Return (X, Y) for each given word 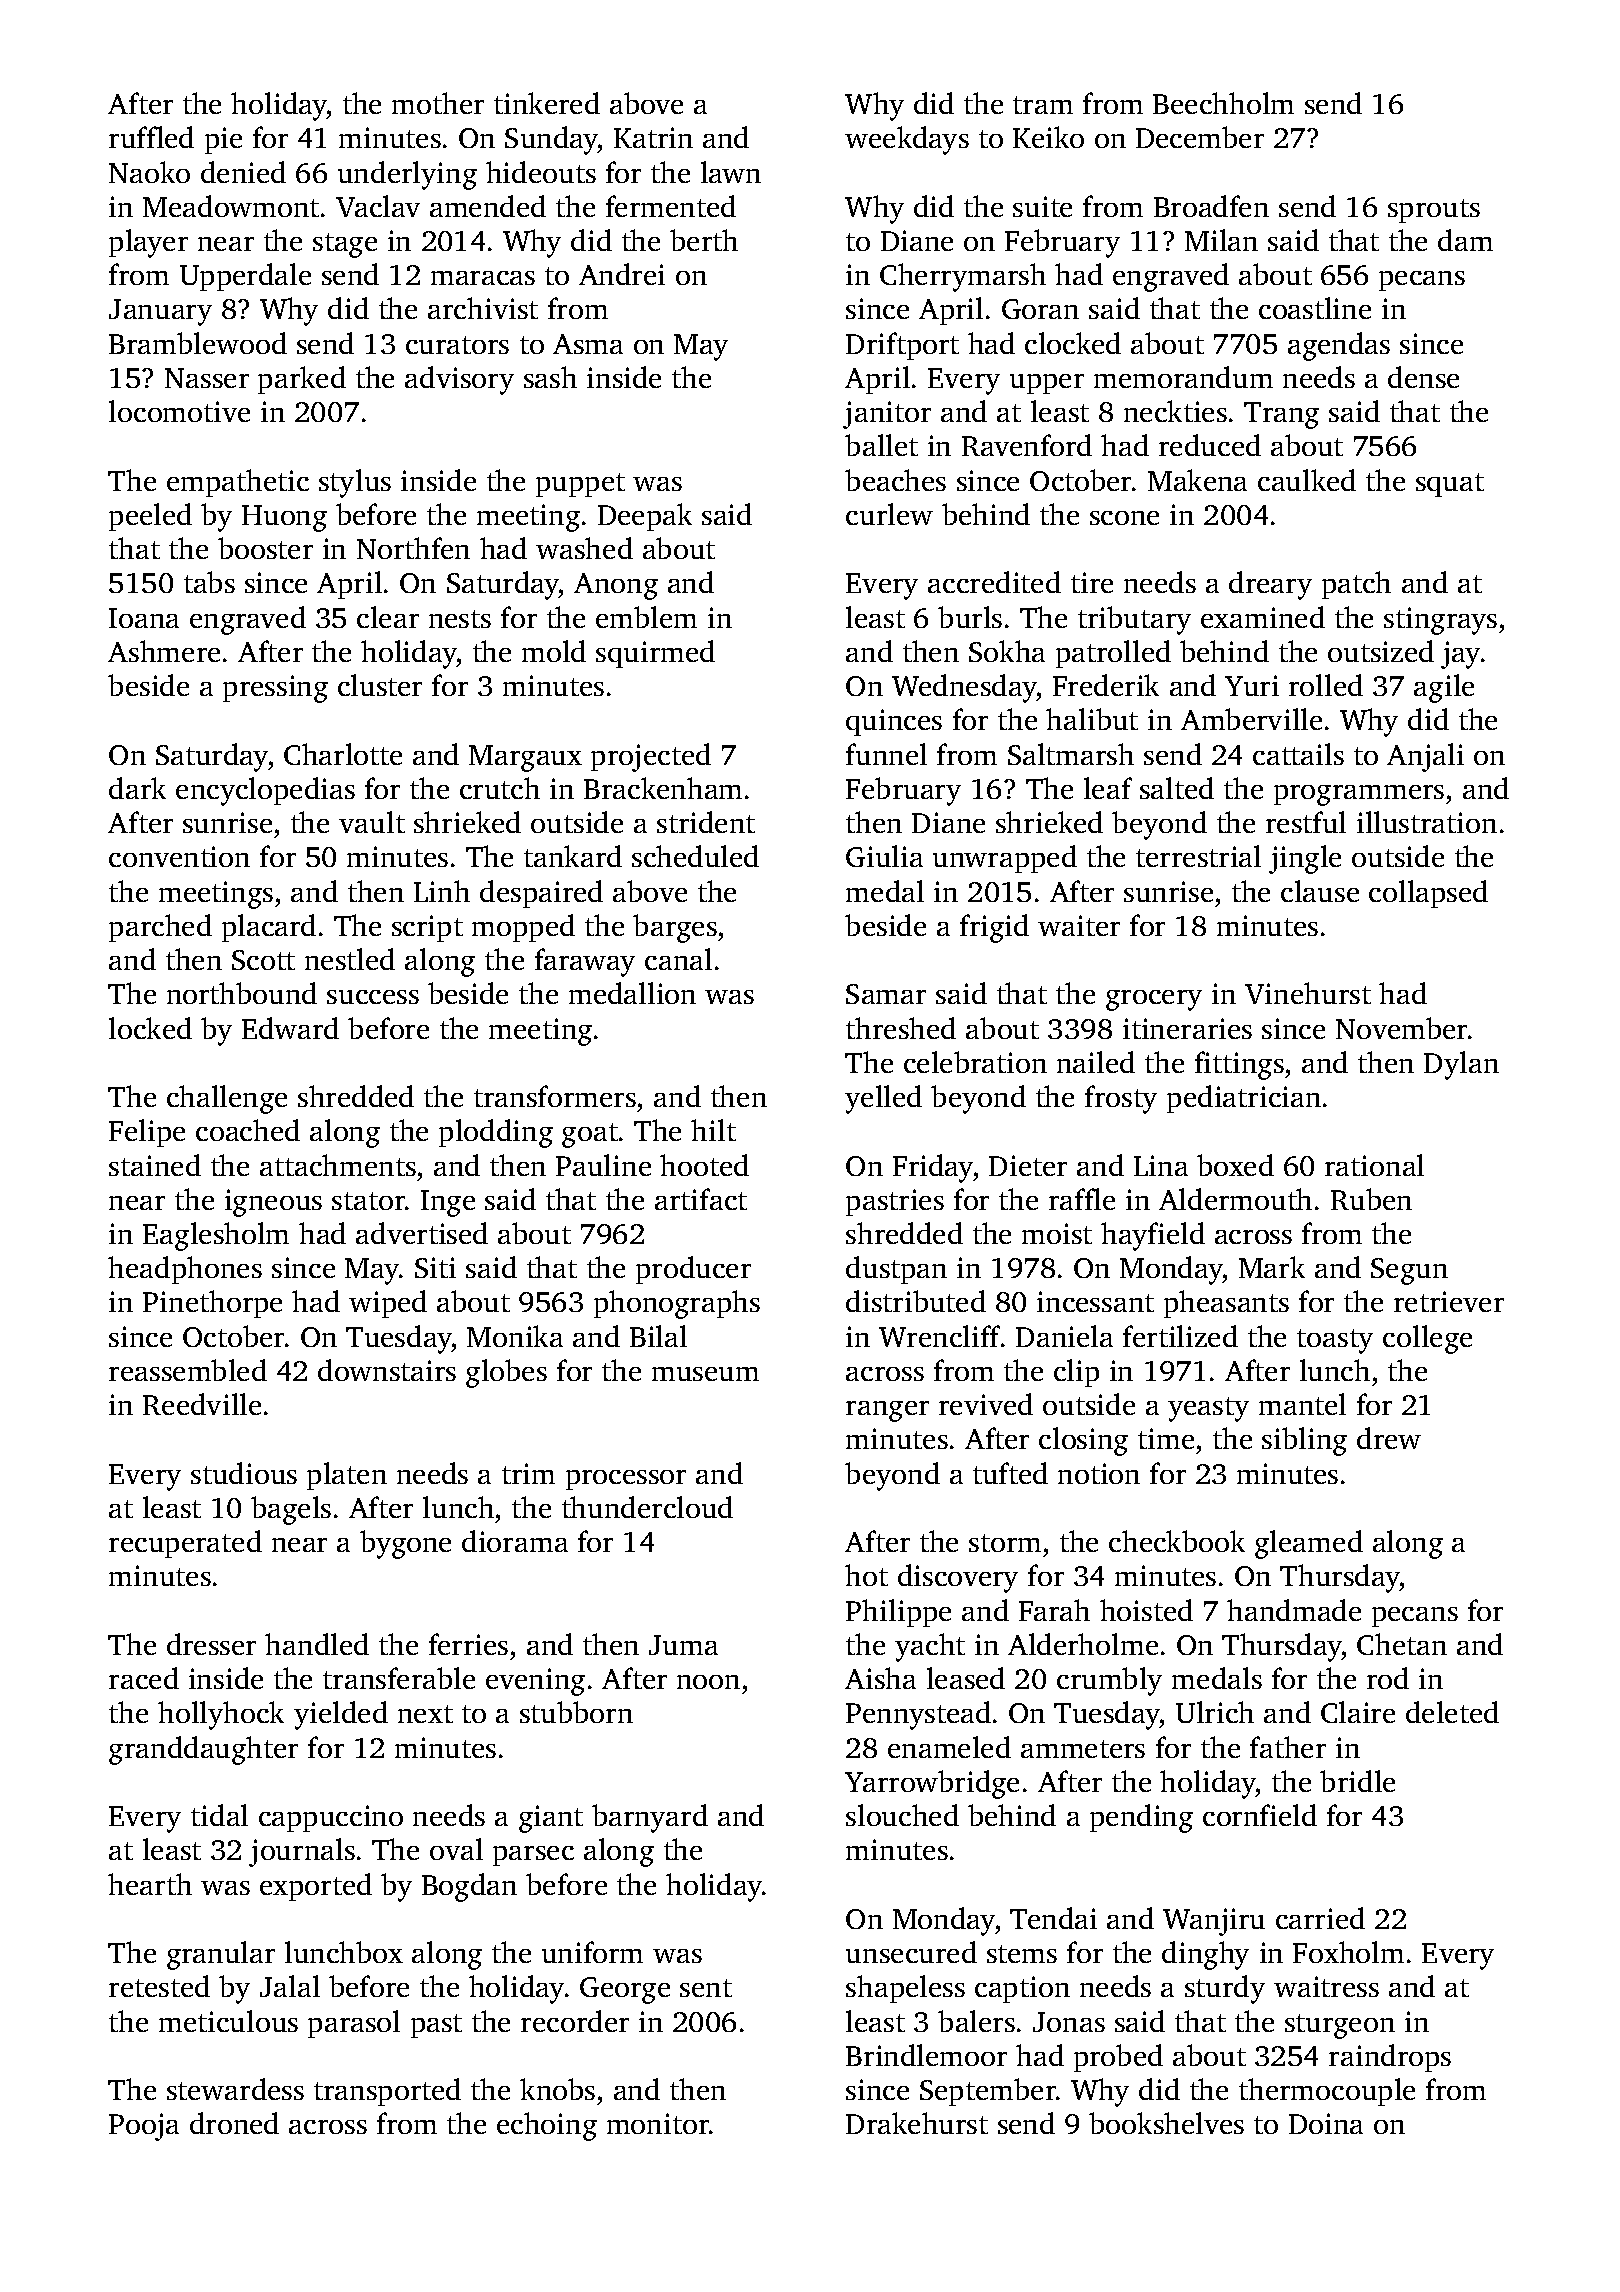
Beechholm (1223, 103)
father (1288, 1747)
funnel (886, 754)
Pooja (144, 2127)
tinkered (547, 103)
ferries (468, 1644)
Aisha (880, 1678)
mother (438, 103)
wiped (388, 1304)
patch (1356, 585)
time (1166, 1438)
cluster (380, 685)
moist (1057, 1233)
